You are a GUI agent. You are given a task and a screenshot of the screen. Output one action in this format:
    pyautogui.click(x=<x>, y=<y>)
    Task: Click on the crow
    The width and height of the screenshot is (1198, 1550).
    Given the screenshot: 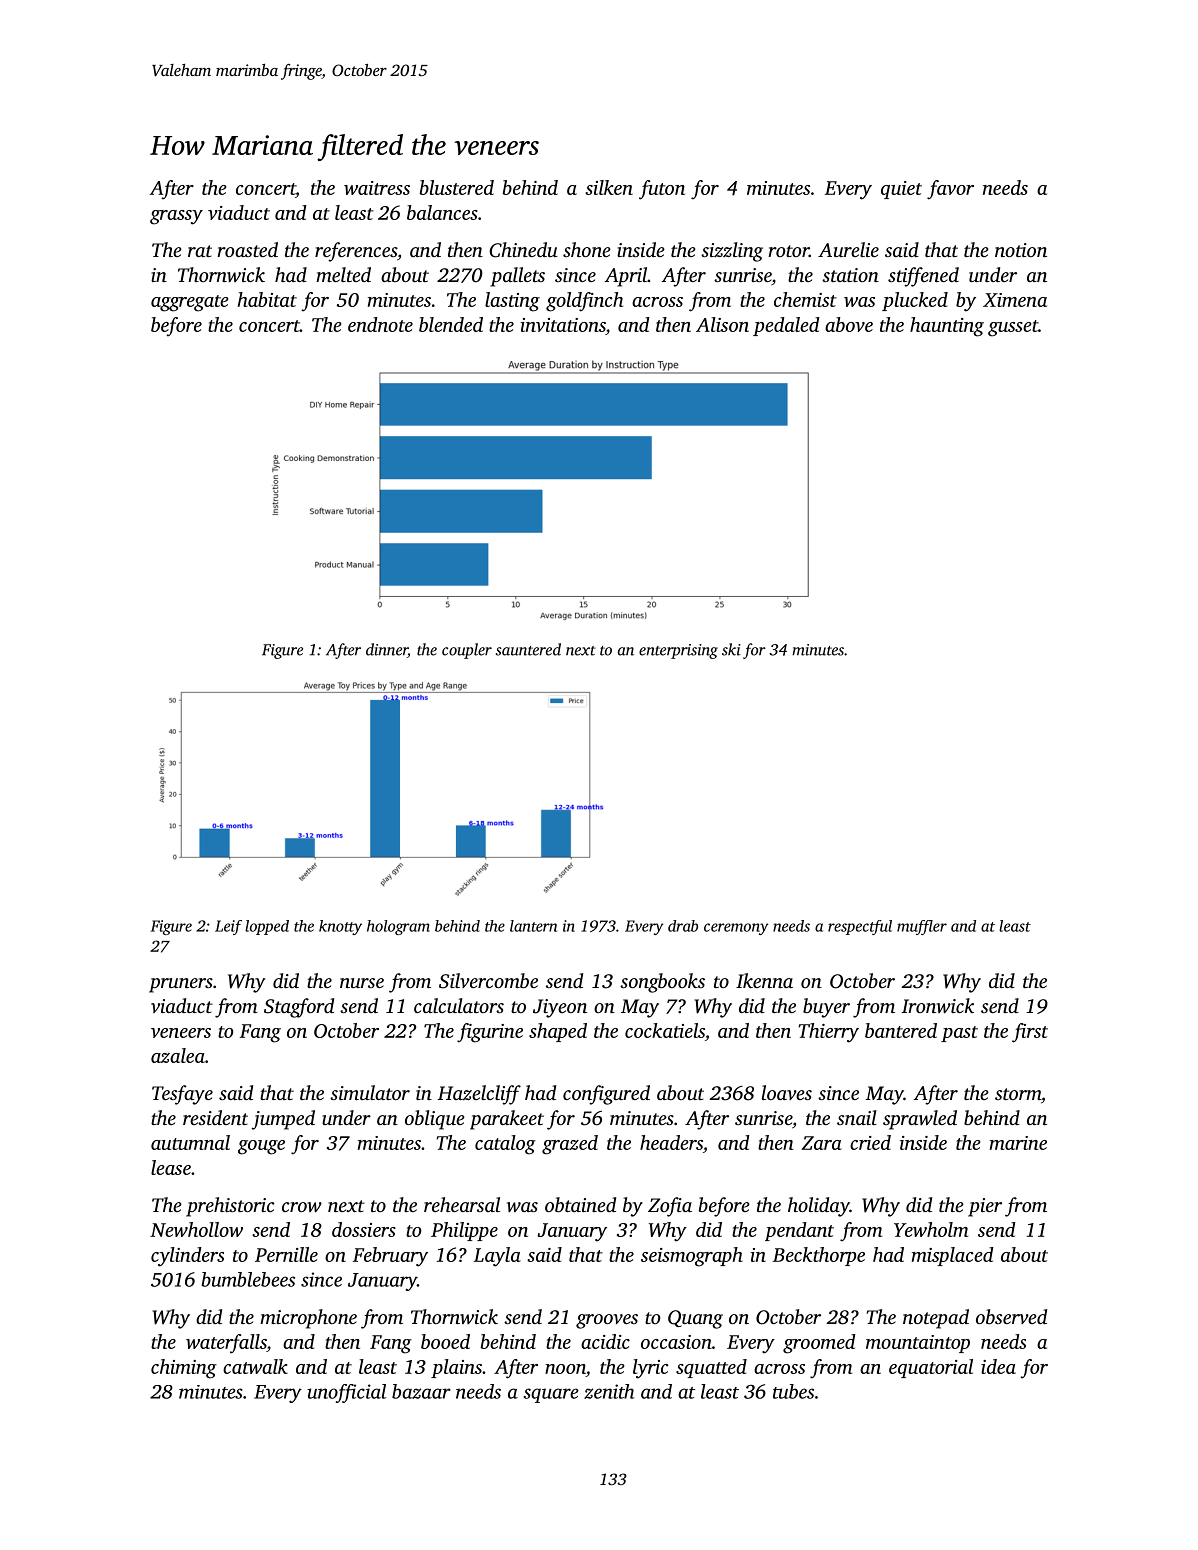 What is the action you would take?
    pyautogui.click(x=302, y=1207)
